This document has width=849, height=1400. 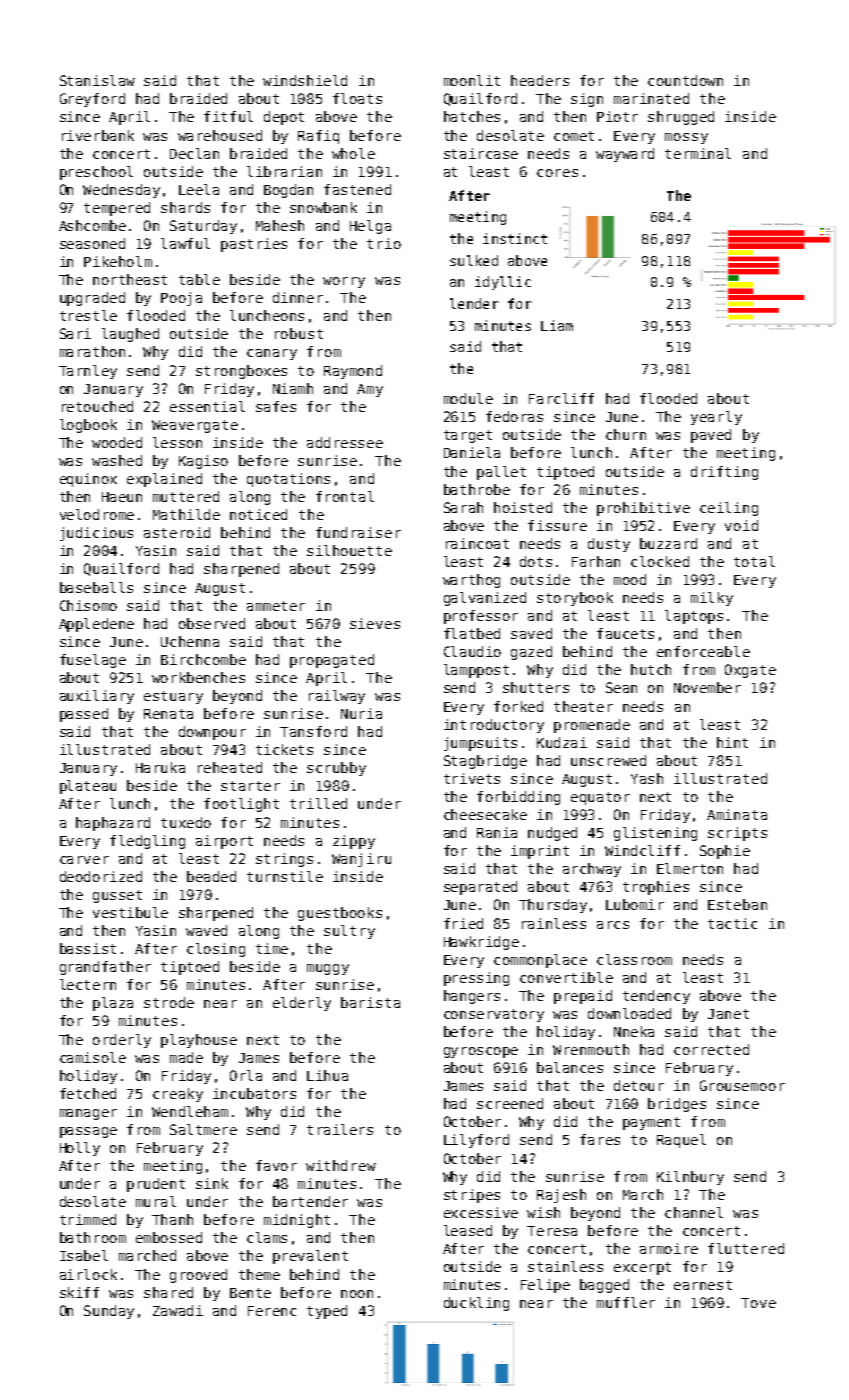 I want to click on Lubomir, so click(x=635, y=904).
